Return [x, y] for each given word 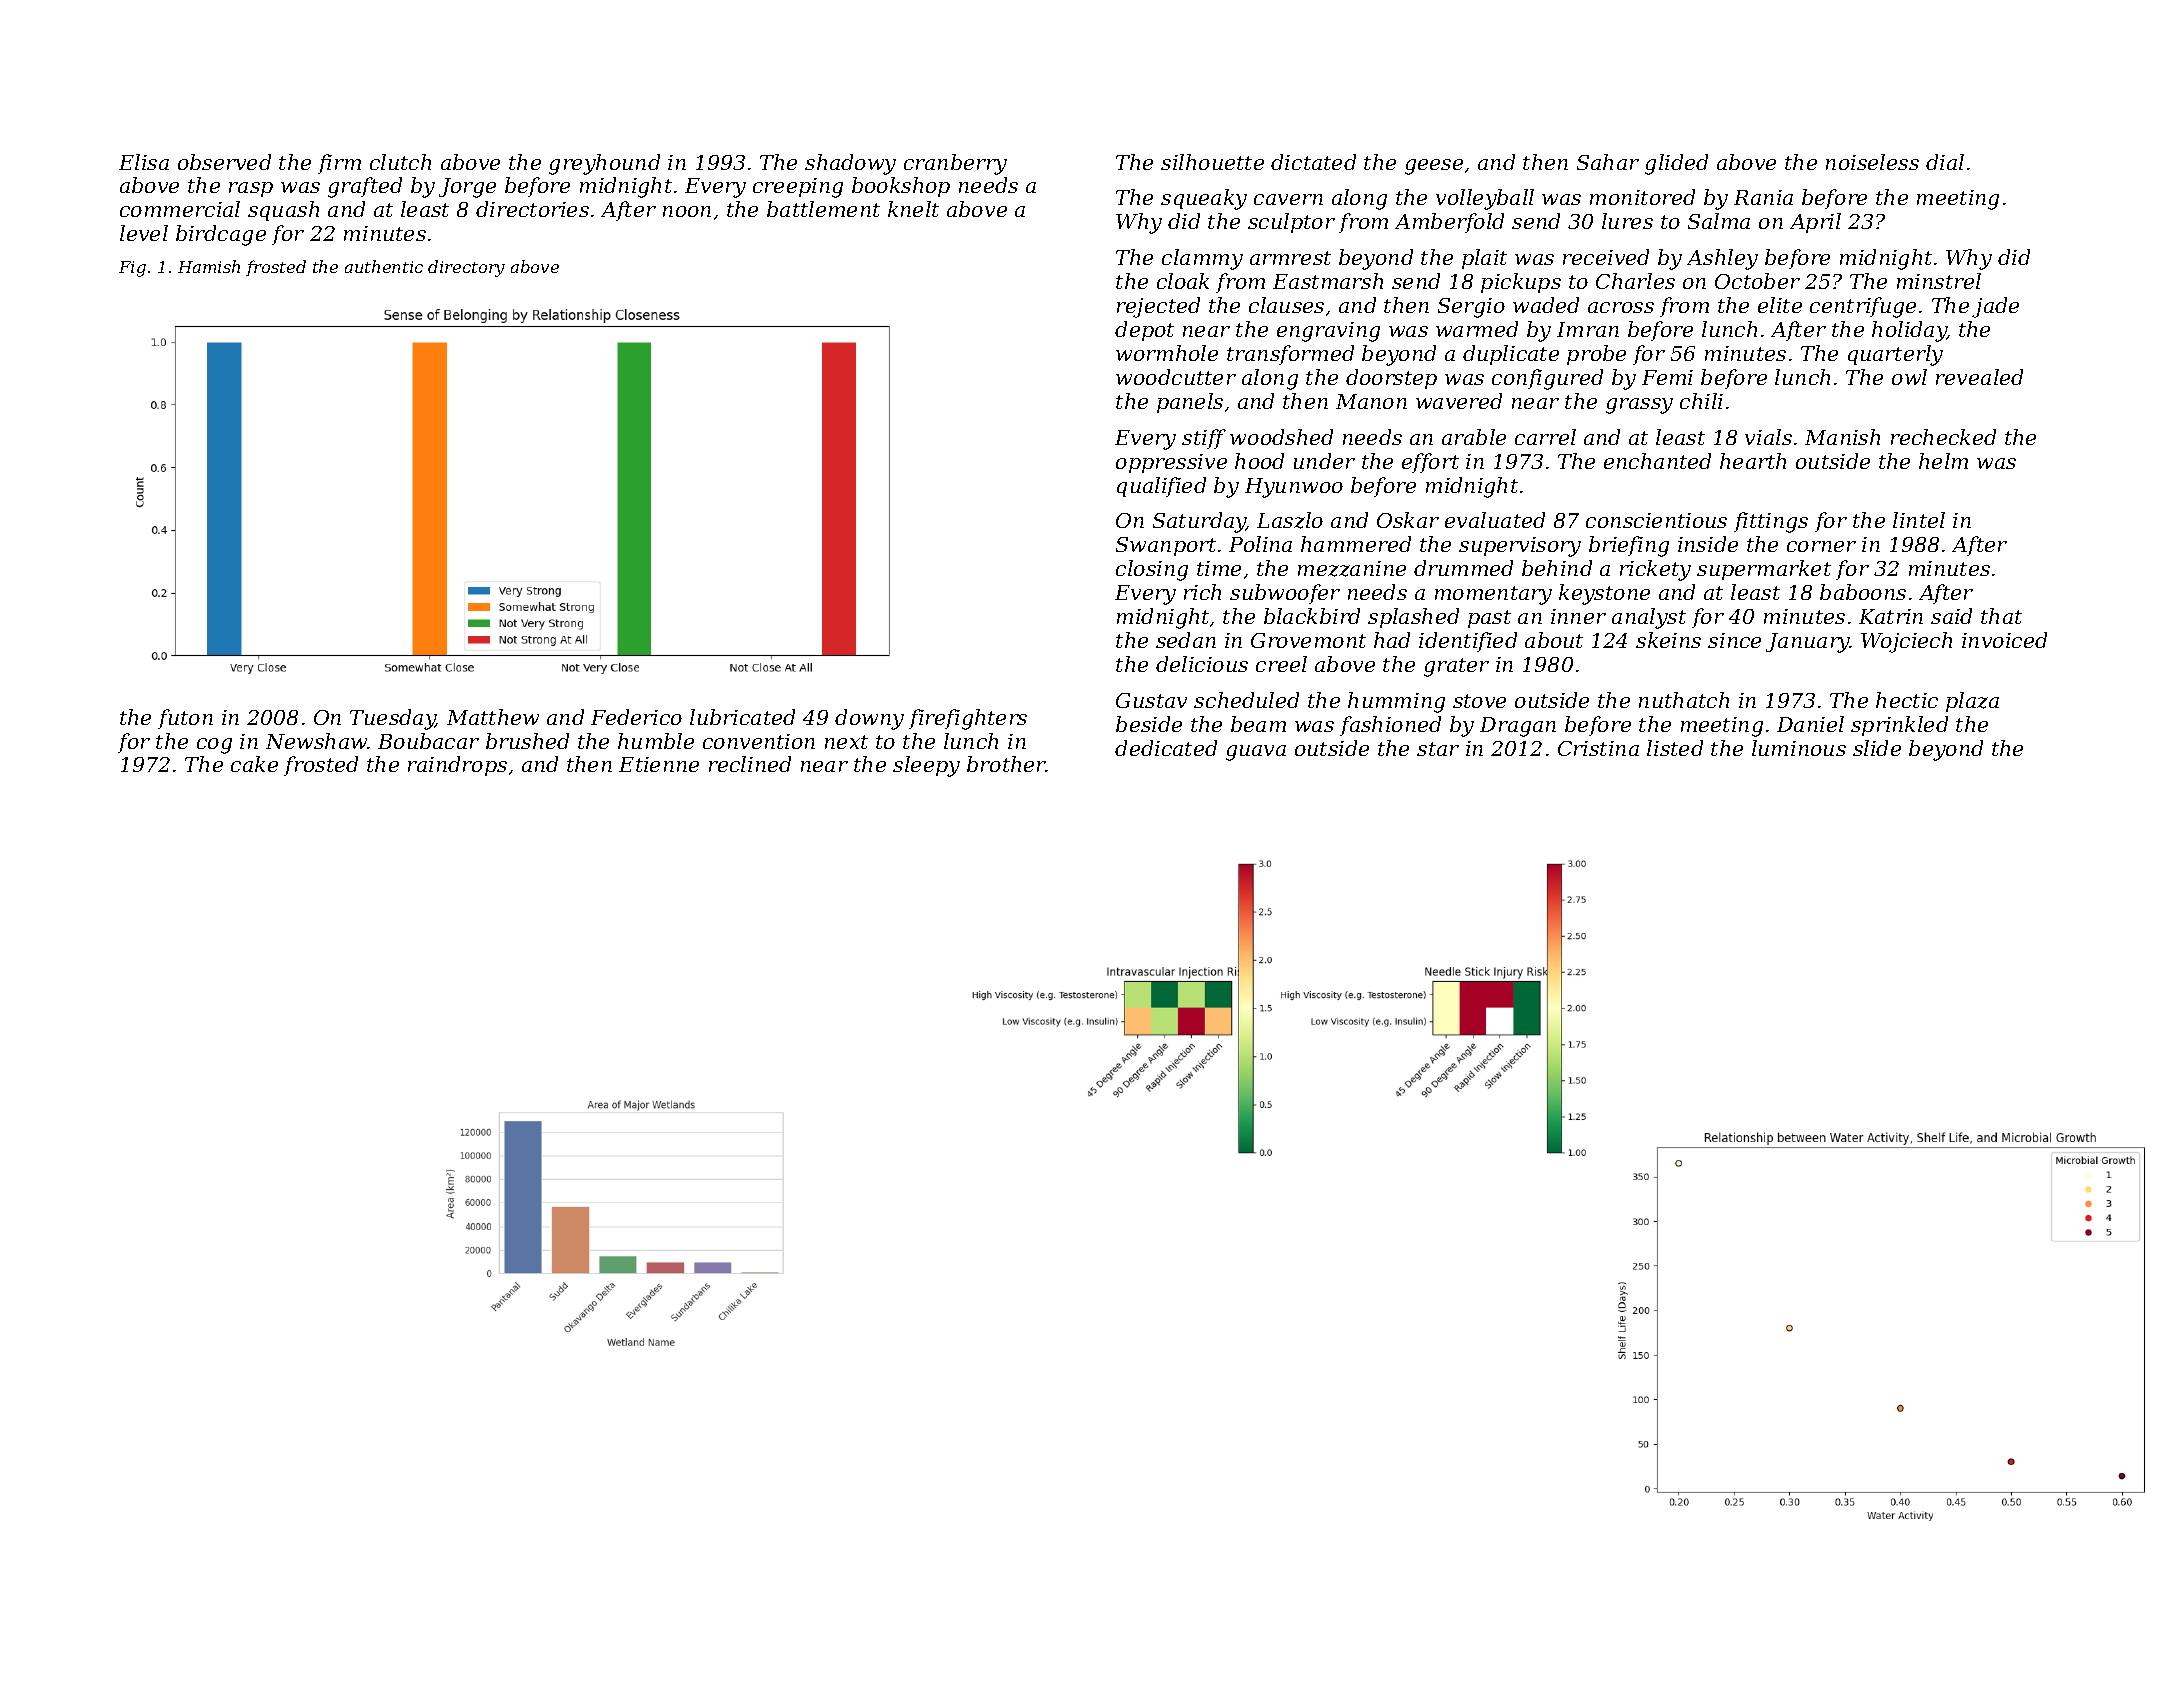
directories [532, 209]
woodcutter [1176, 377]
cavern [1288, 199]
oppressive [1171, 463]
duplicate [1511, 355]
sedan [1186, 640]
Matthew [493, 717]
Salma [1719, 221]
